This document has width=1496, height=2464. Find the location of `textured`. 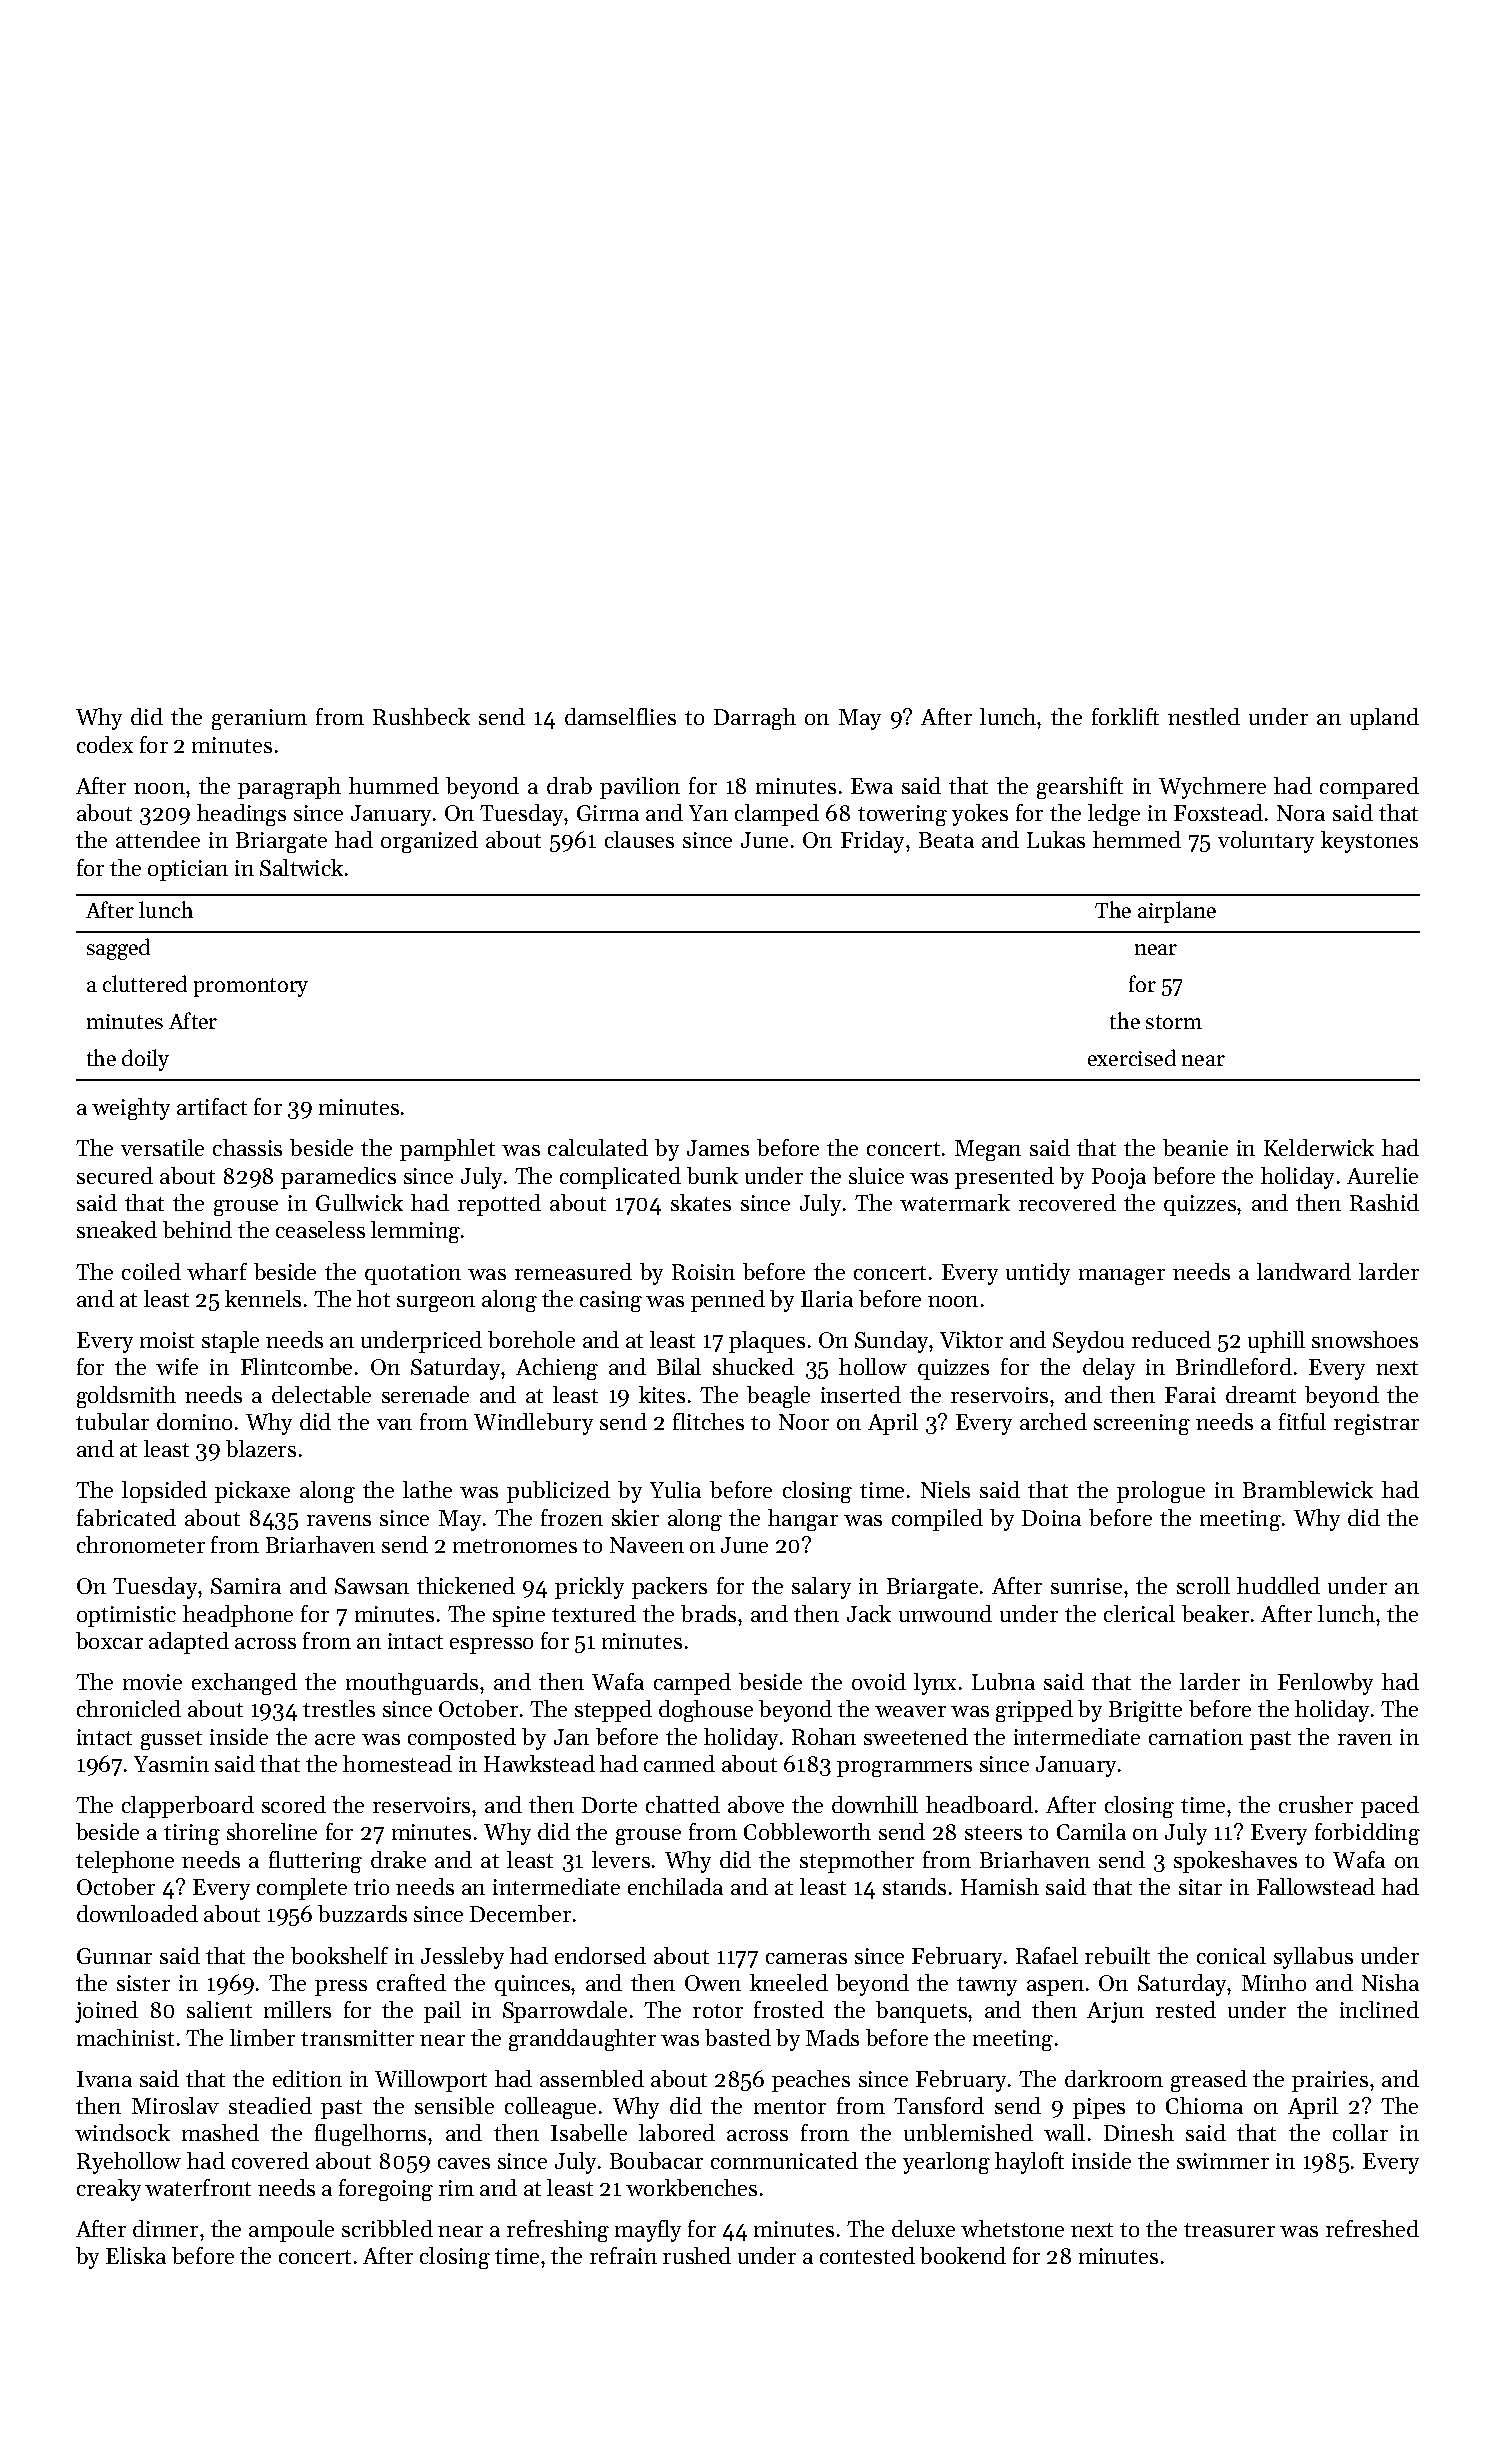

textured is located at coordinates (594, 1613).
